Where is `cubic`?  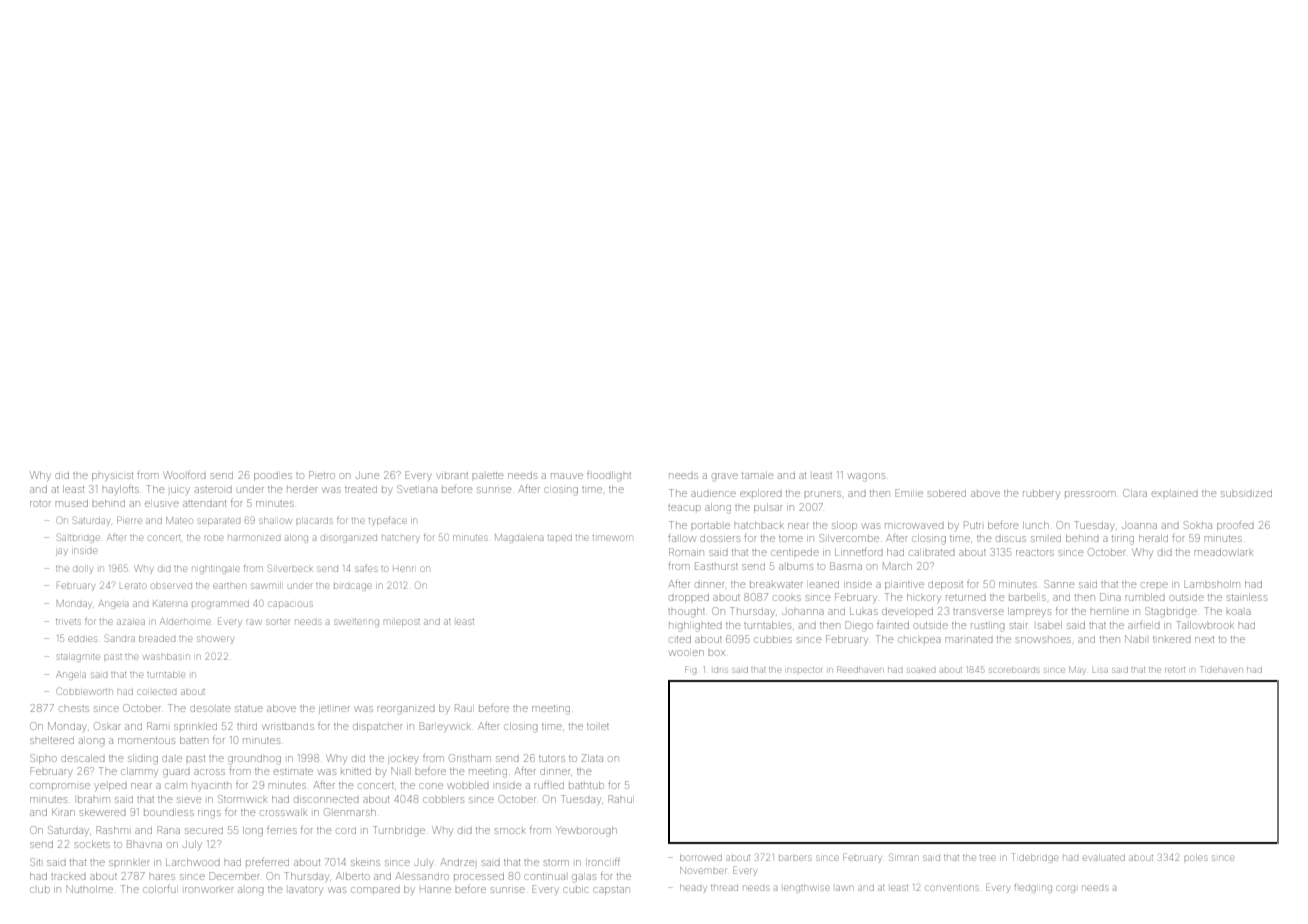
cubic is located at coordinates (576, 890).
